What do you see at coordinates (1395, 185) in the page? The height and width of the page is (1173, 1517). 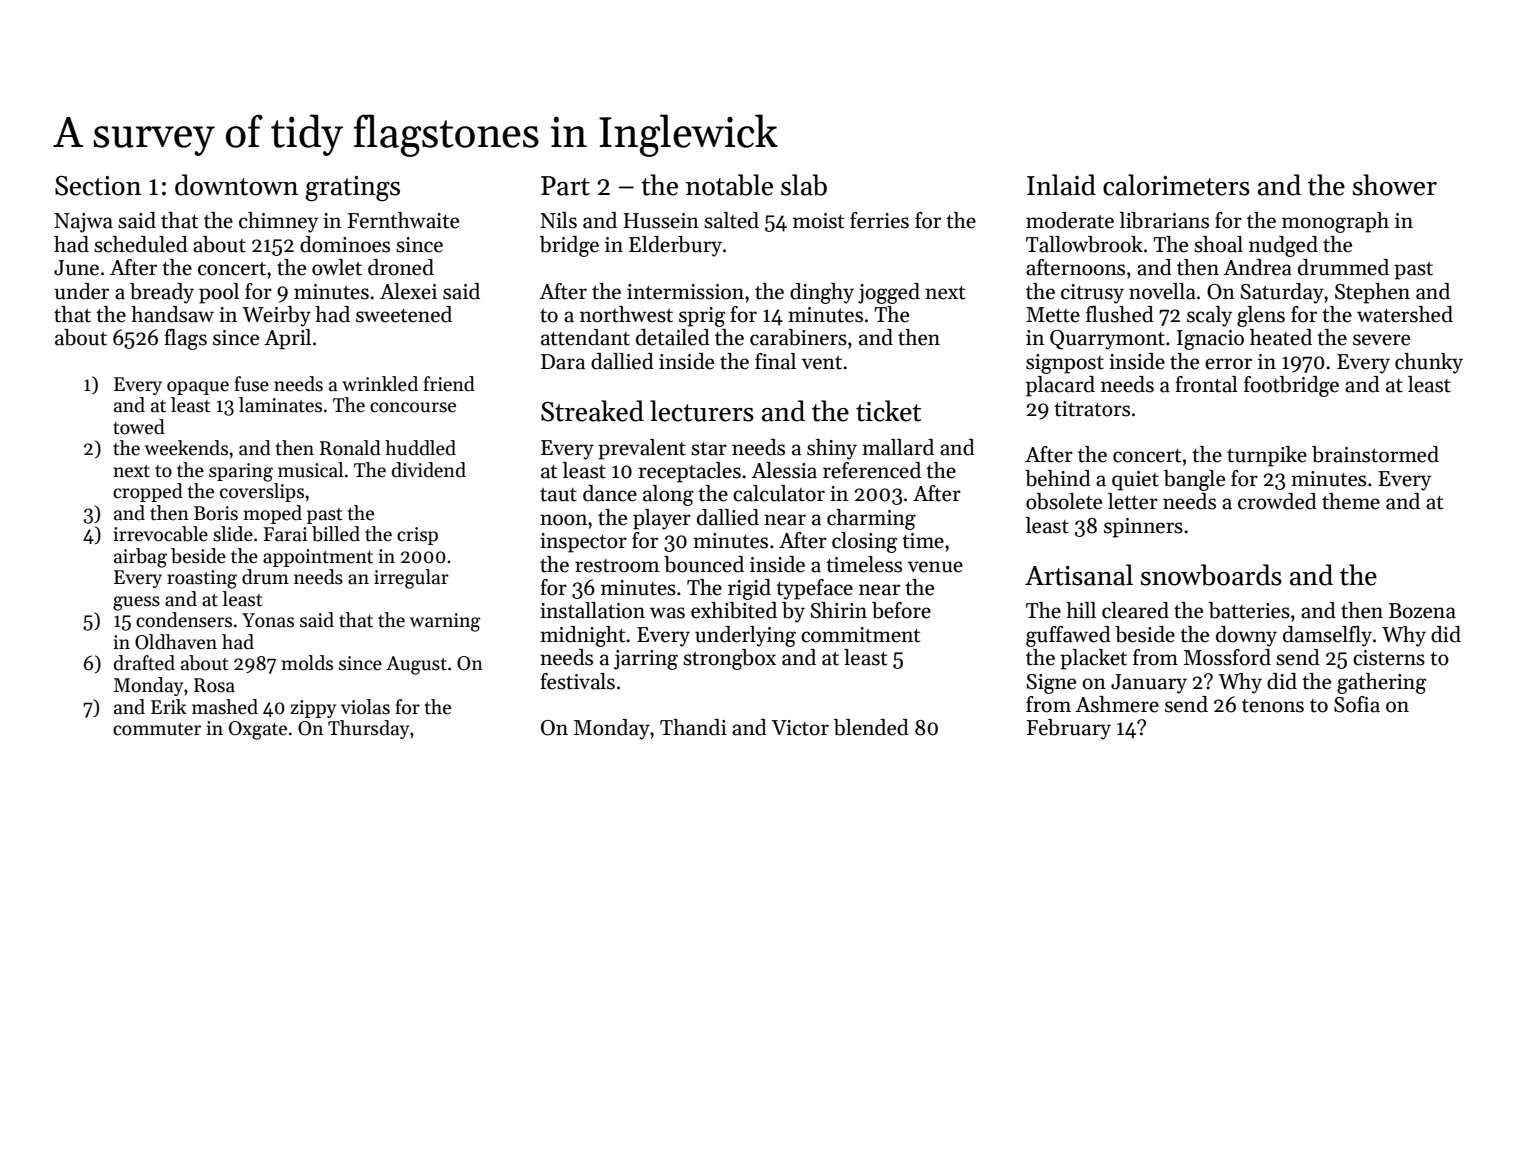 I see `shower` at bounding box center [1395, 185].
